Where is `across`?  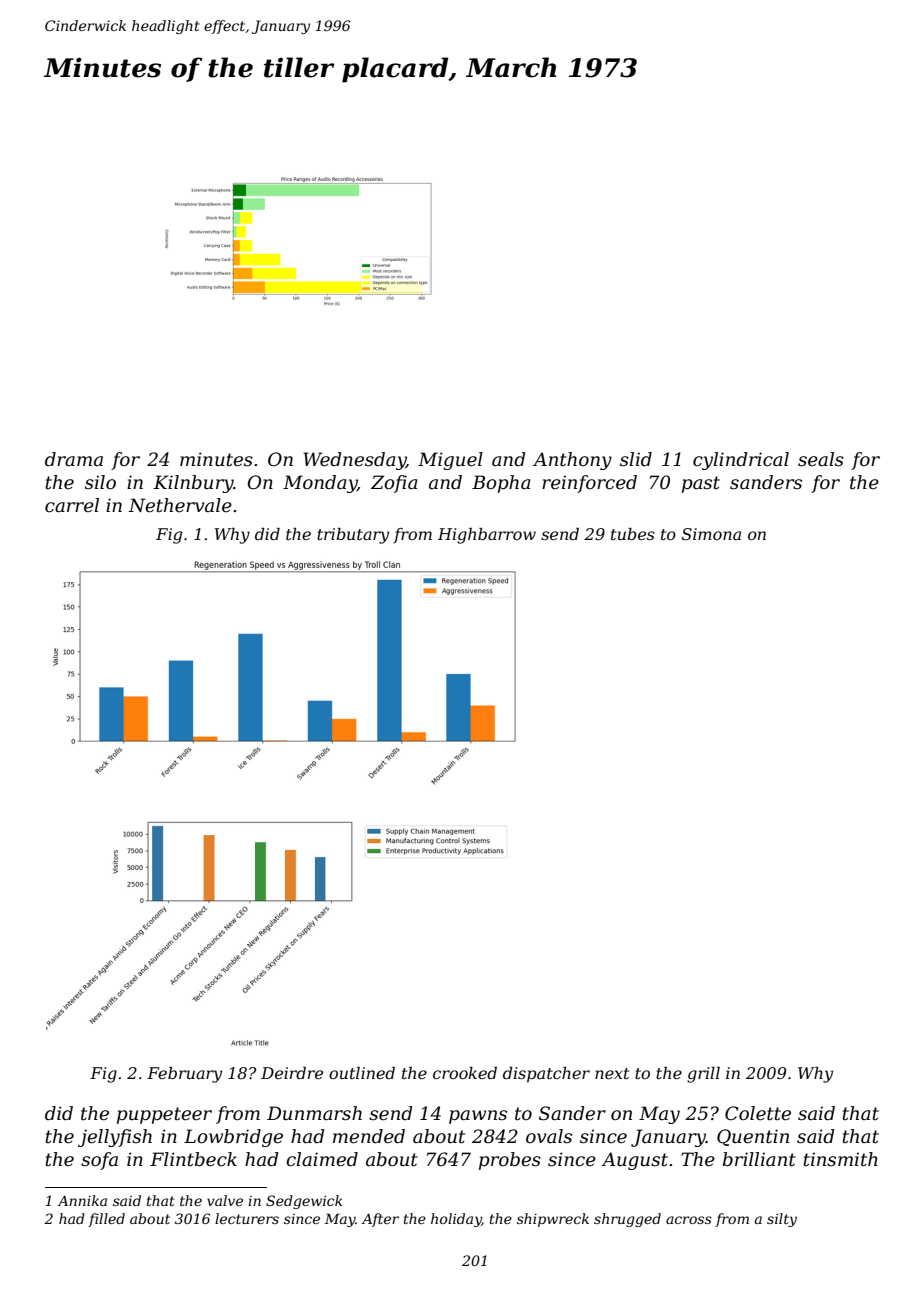 across is located at coordinates (689, 1220).
